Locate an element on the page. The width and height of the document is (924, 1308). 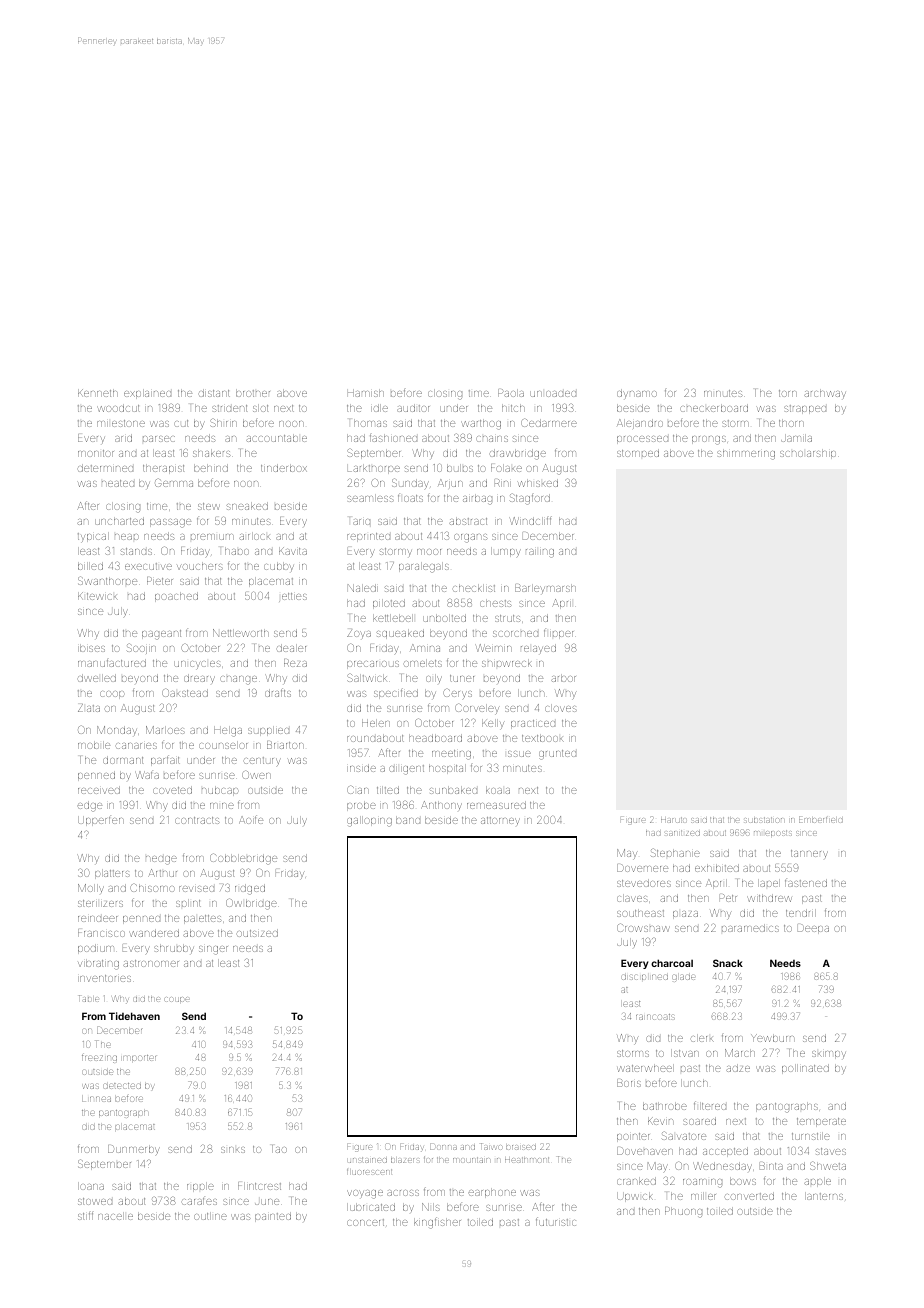
shimmering is located at coordinates (746, 454).
